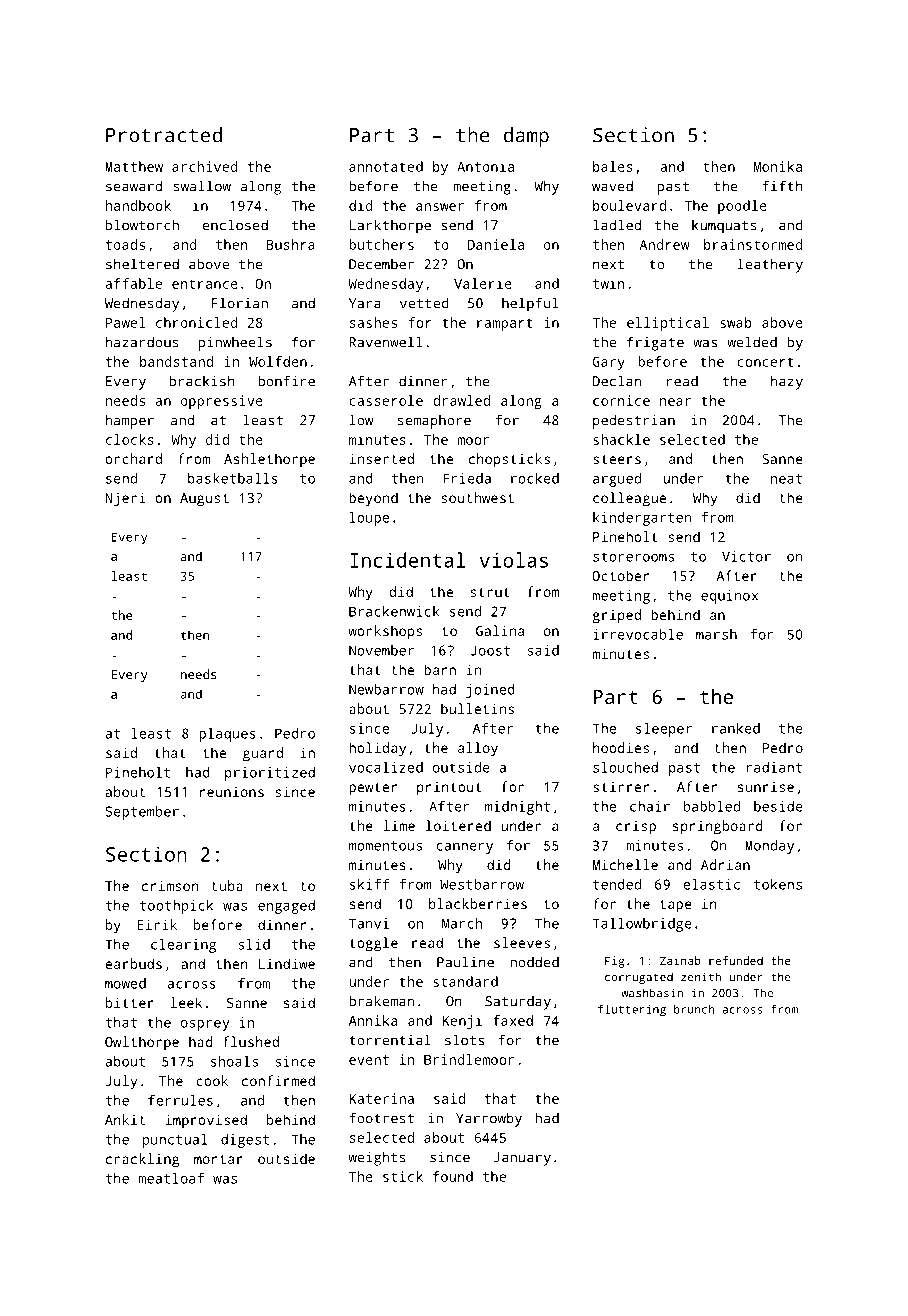  What do you see at coordinates (204, 500) in the page?
I see `August` at bounding box center [204, 500].
